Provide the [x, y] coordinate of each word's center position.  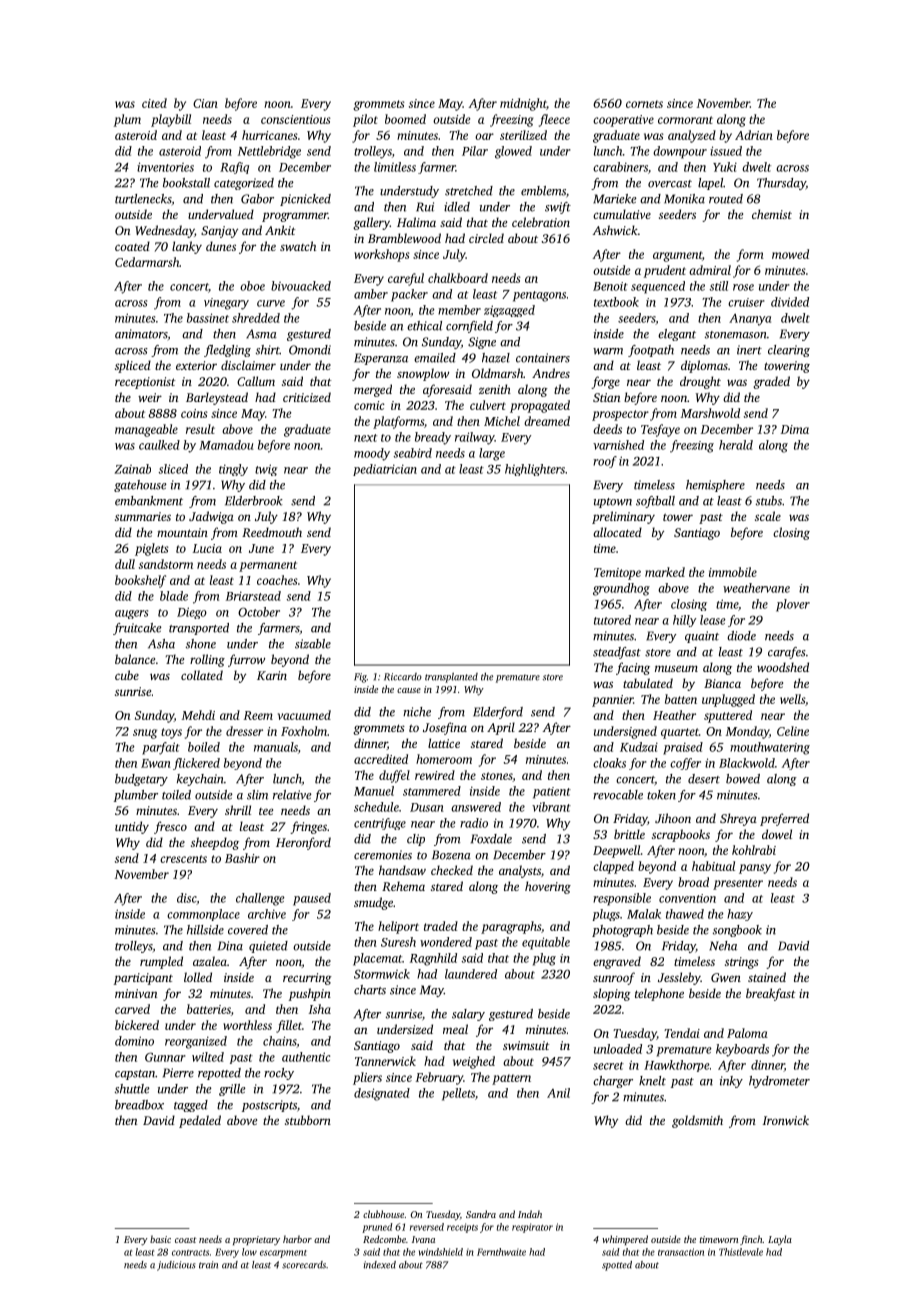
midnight [523, 104]
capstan [135, 1075]
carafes [787, 653]
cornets [644, 104]
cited [154, 103]
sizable [313, 644]
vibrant [551, 807]
